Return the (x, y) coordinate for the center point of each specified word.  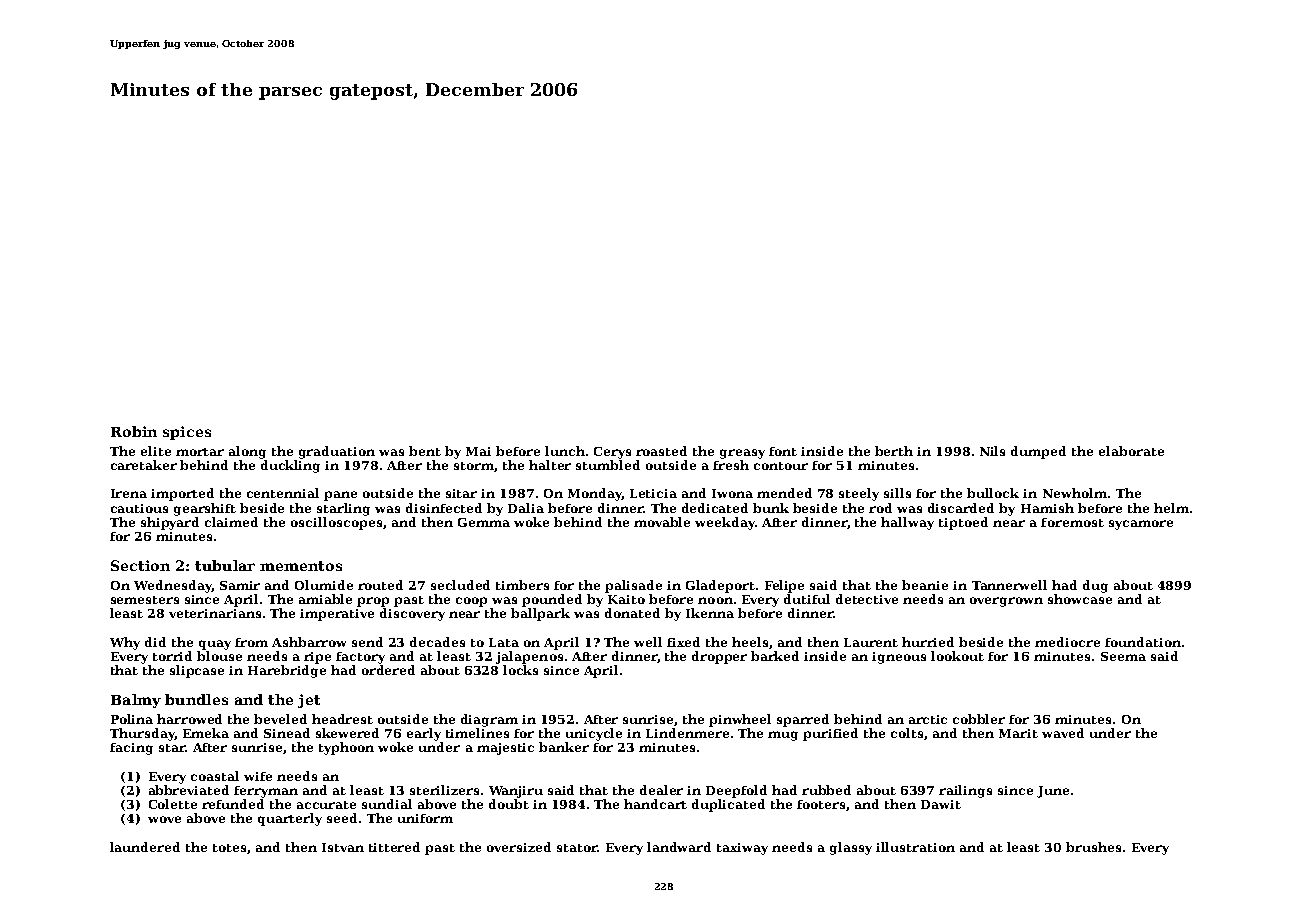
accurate (326, 805)
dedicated (715, 508)
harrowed (189, 719)
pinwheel (740, 720)
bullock (993, 493)
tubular (225, 565)
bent (425, 451)
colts (907, 733)
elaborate (1131, 451)
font (783, 451)
